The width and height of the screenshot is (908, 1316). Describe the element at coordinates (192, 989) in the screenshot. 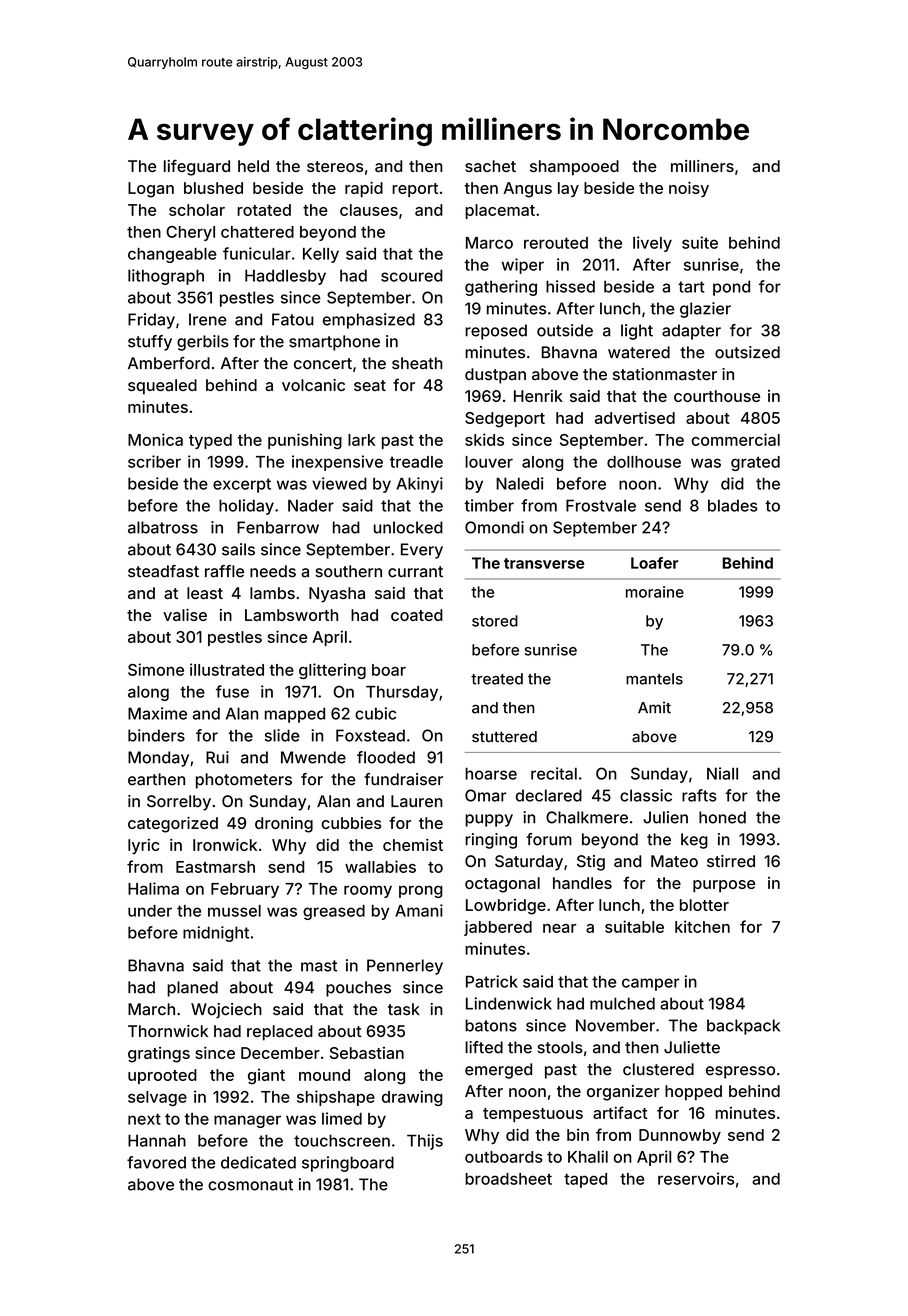

I see `planed` at that location.
